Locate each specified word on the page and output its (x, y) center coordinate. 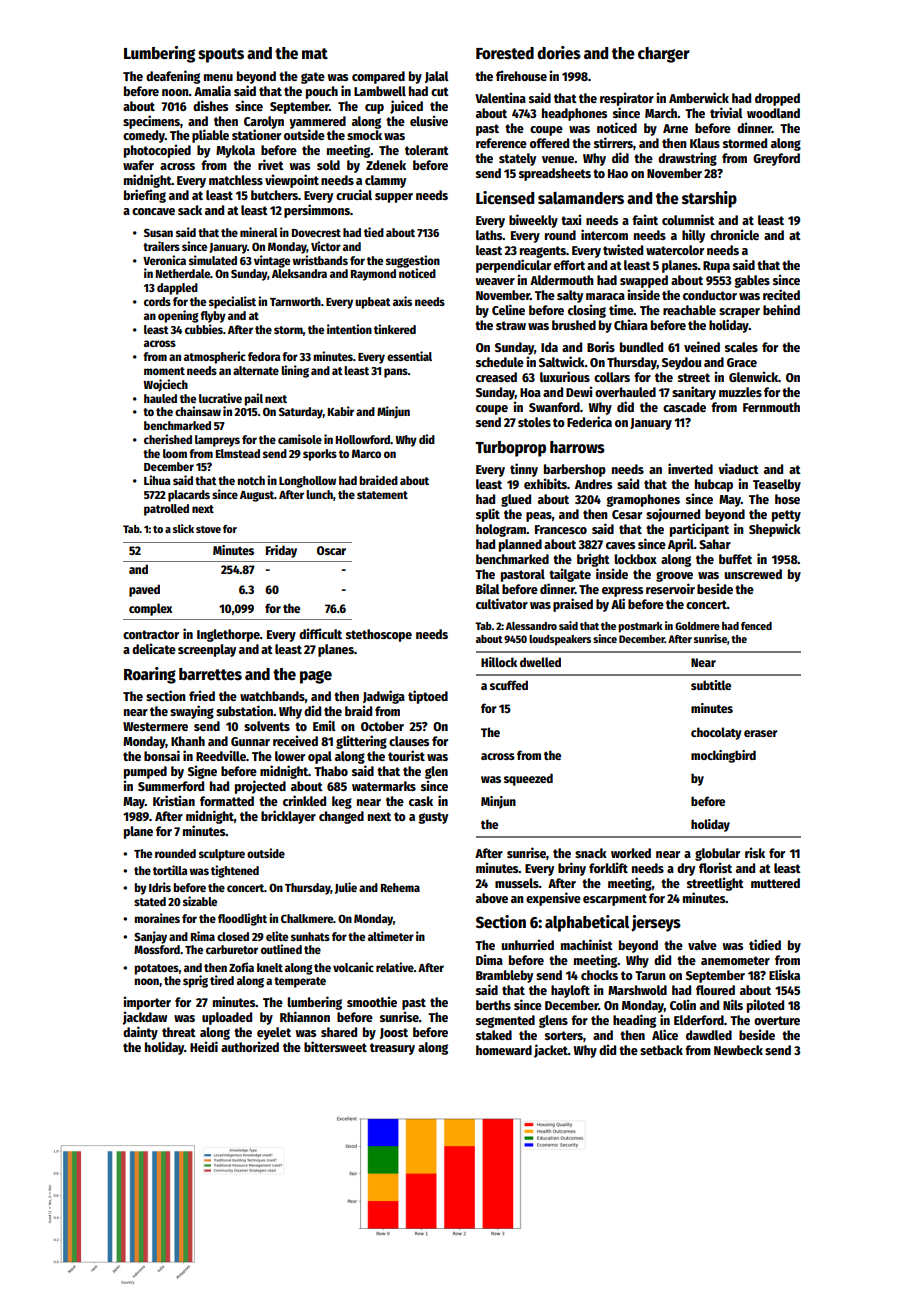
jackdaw (144, 1018)
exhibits (545, 483)
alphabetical (587, 923)
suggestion (413, 261)
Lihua (157, 480)
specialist (232, 302)
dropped (777, 99)
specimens (151, 122)
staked (494, 1035)
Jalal (437, 77)
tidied (765, 944)
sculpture (222, 855)
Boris (601, 346)
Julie (346, 888)
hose (787, 499)
